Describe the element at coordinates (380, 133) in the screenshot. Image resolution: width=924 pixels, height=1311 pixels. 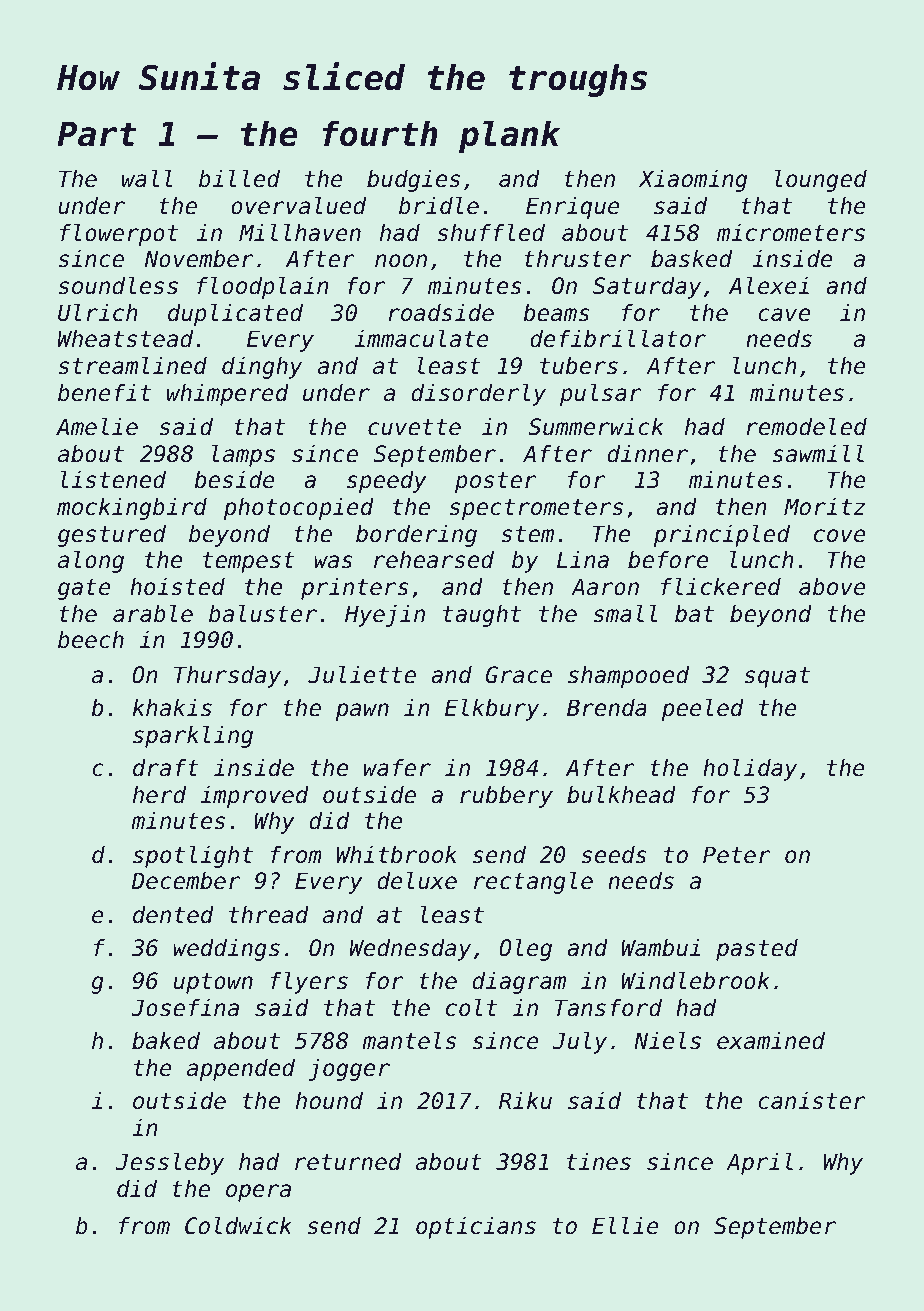
I see `fourth` at that location.
